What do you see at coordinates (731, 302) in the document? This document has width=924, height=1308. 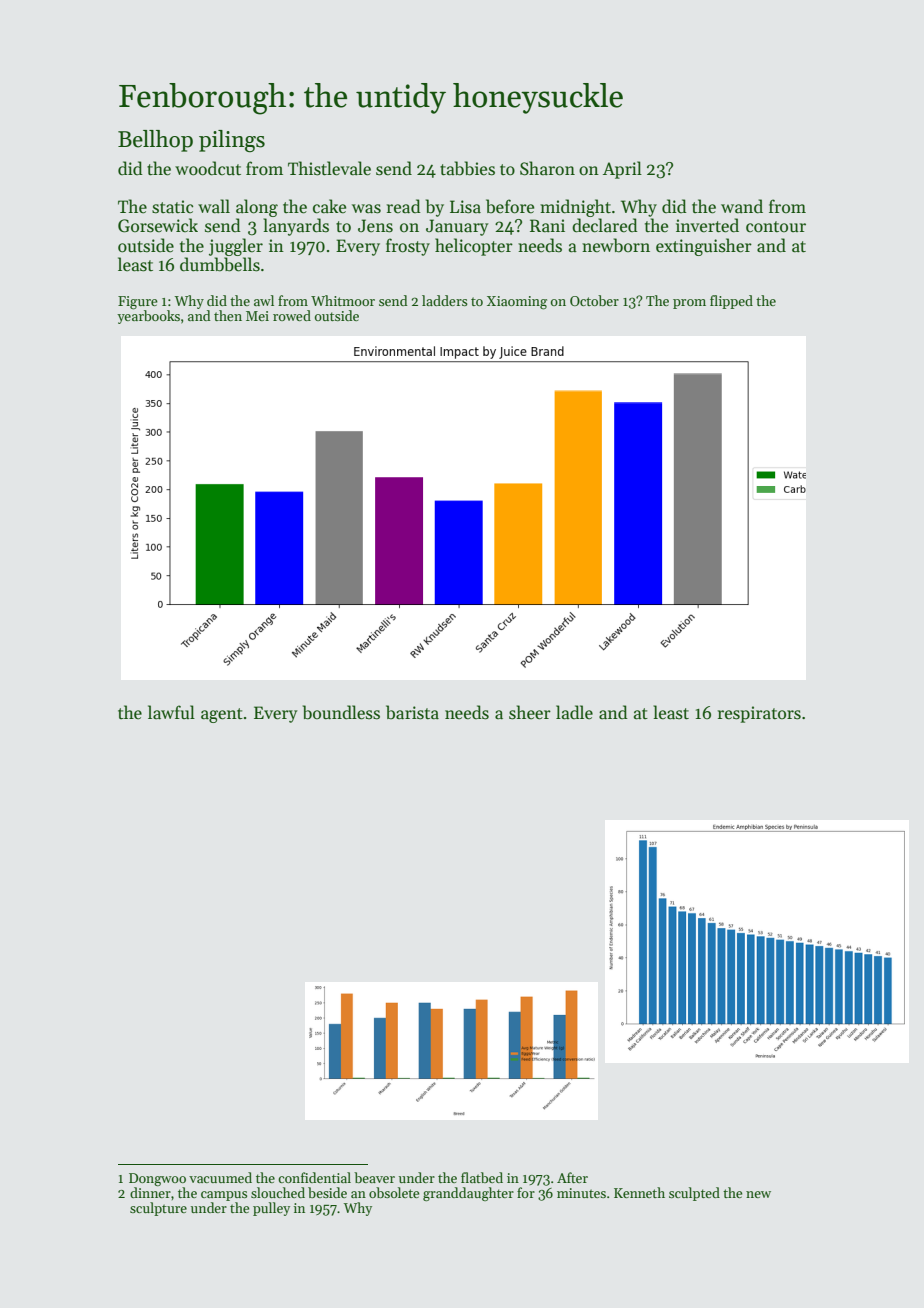 I see `flipped` at bounding box center [731, 302].
